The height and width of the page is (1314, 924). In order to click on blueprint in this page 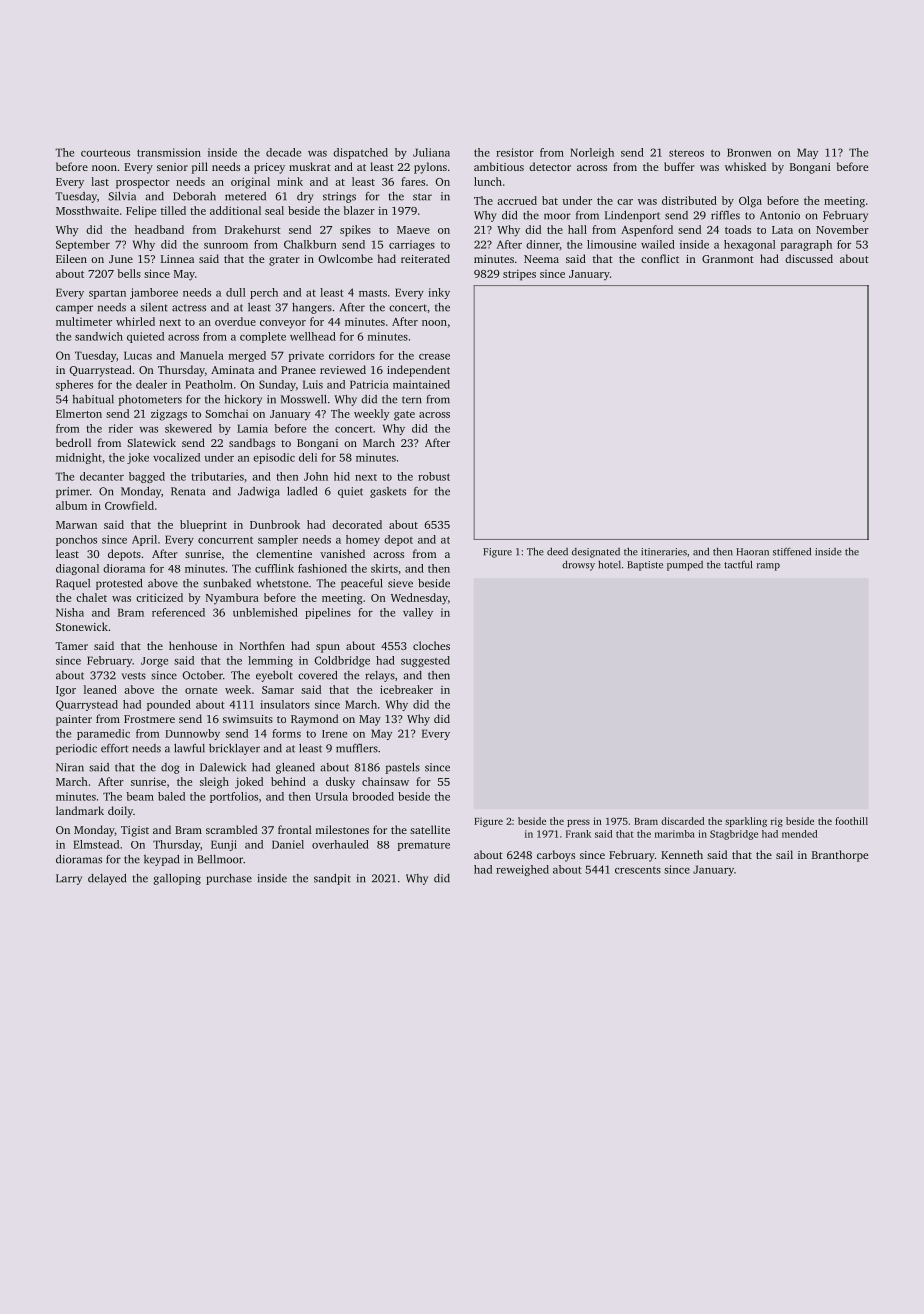, I will do `click(203, 526)`.
